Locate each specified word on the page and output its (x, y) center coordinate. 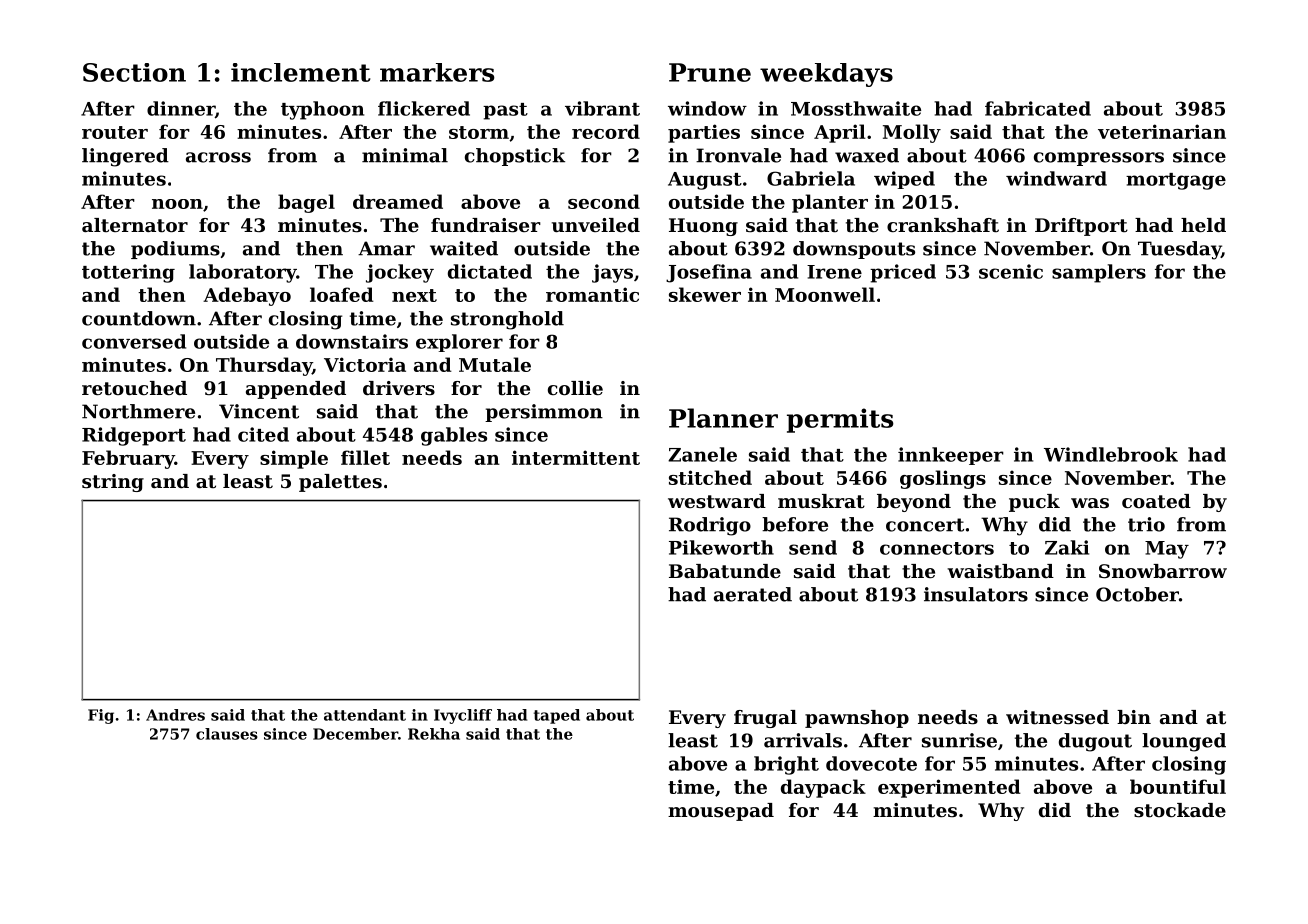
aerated (753, 594)
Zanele (702, 454)
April (840, 133)
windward (1056, 178)
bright (786, 765)
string (113, 483)
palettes (340, 483)
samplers (1099, 273)
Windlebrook (1111, 454)
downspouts (854, 250)
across (218, 157)
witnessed (1057, 717)
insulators (976, 594)
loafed (342, 294)
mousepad (721, 812)
